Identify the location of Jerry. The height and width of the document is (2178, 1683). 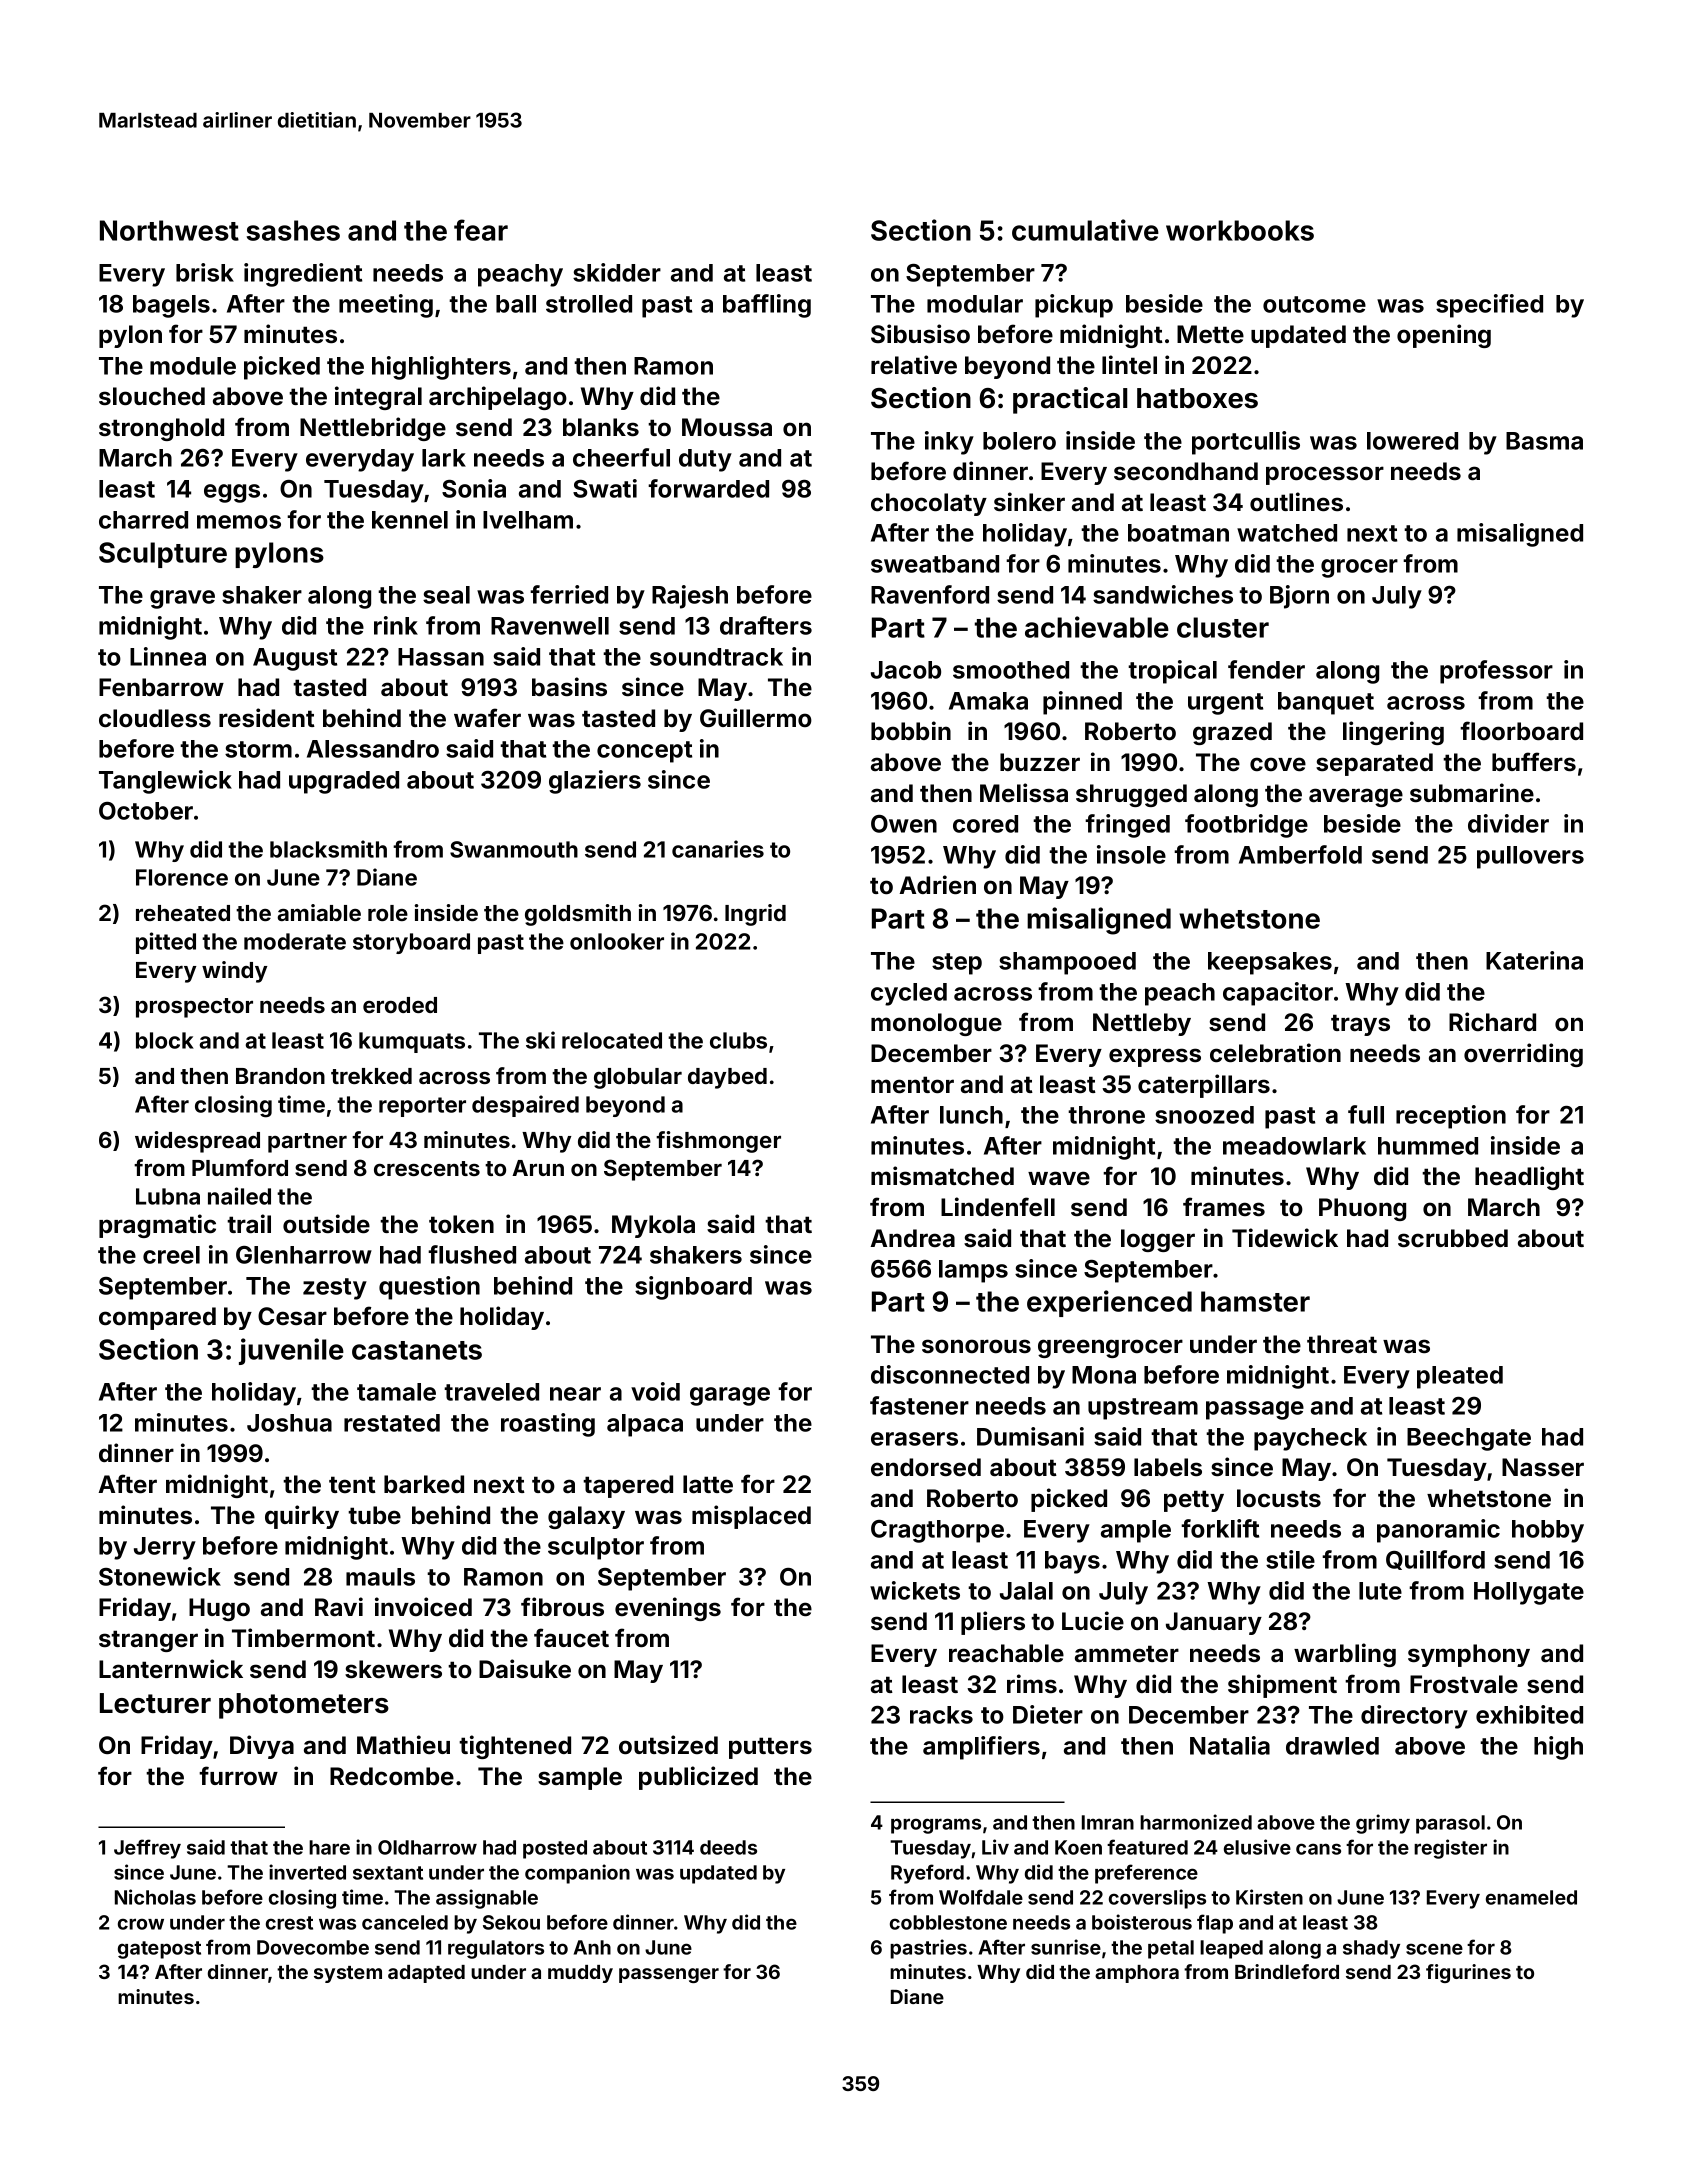
(165, 1548).
